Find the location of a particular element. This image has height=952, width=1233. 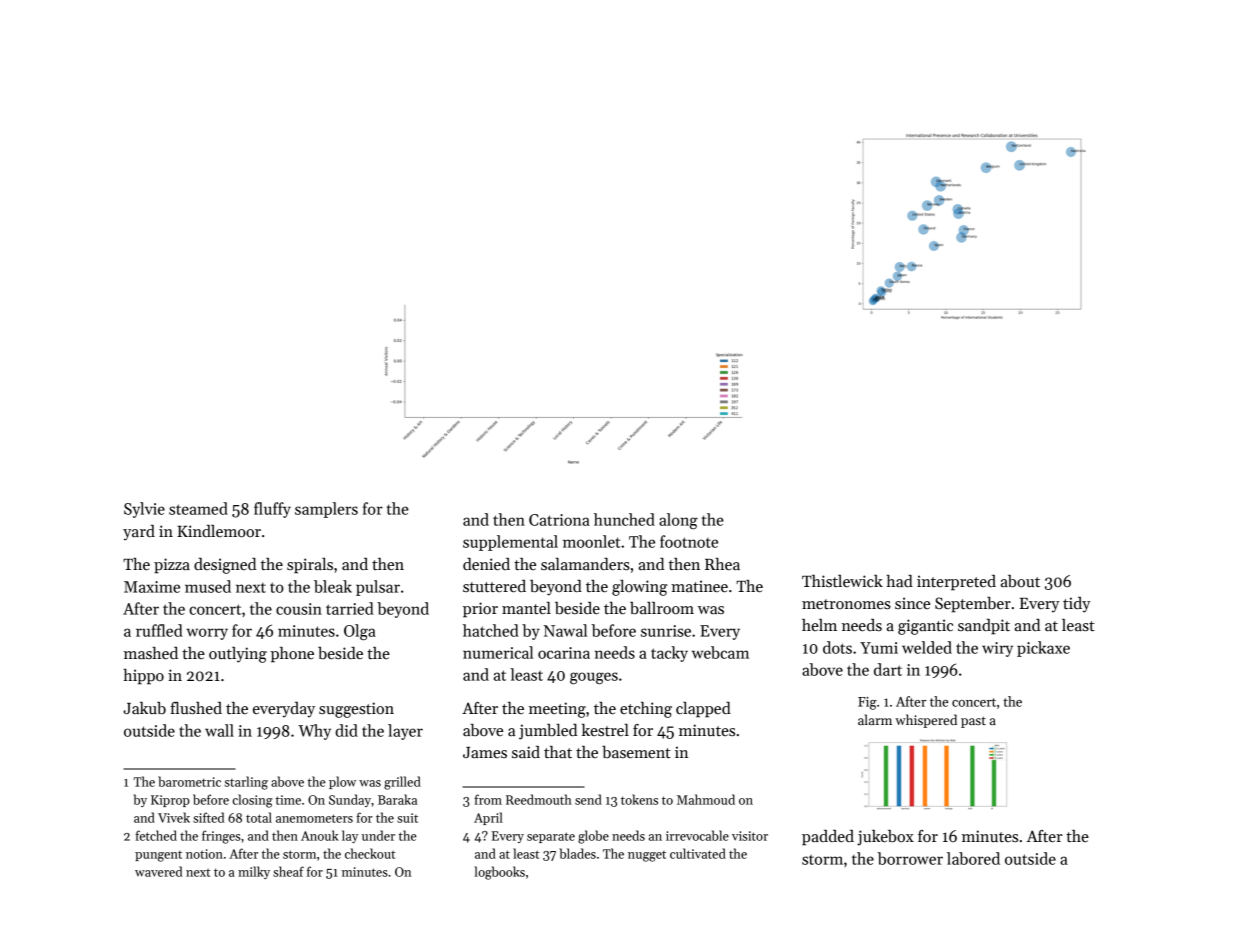

alarm is located at coordinates (875, 719).
